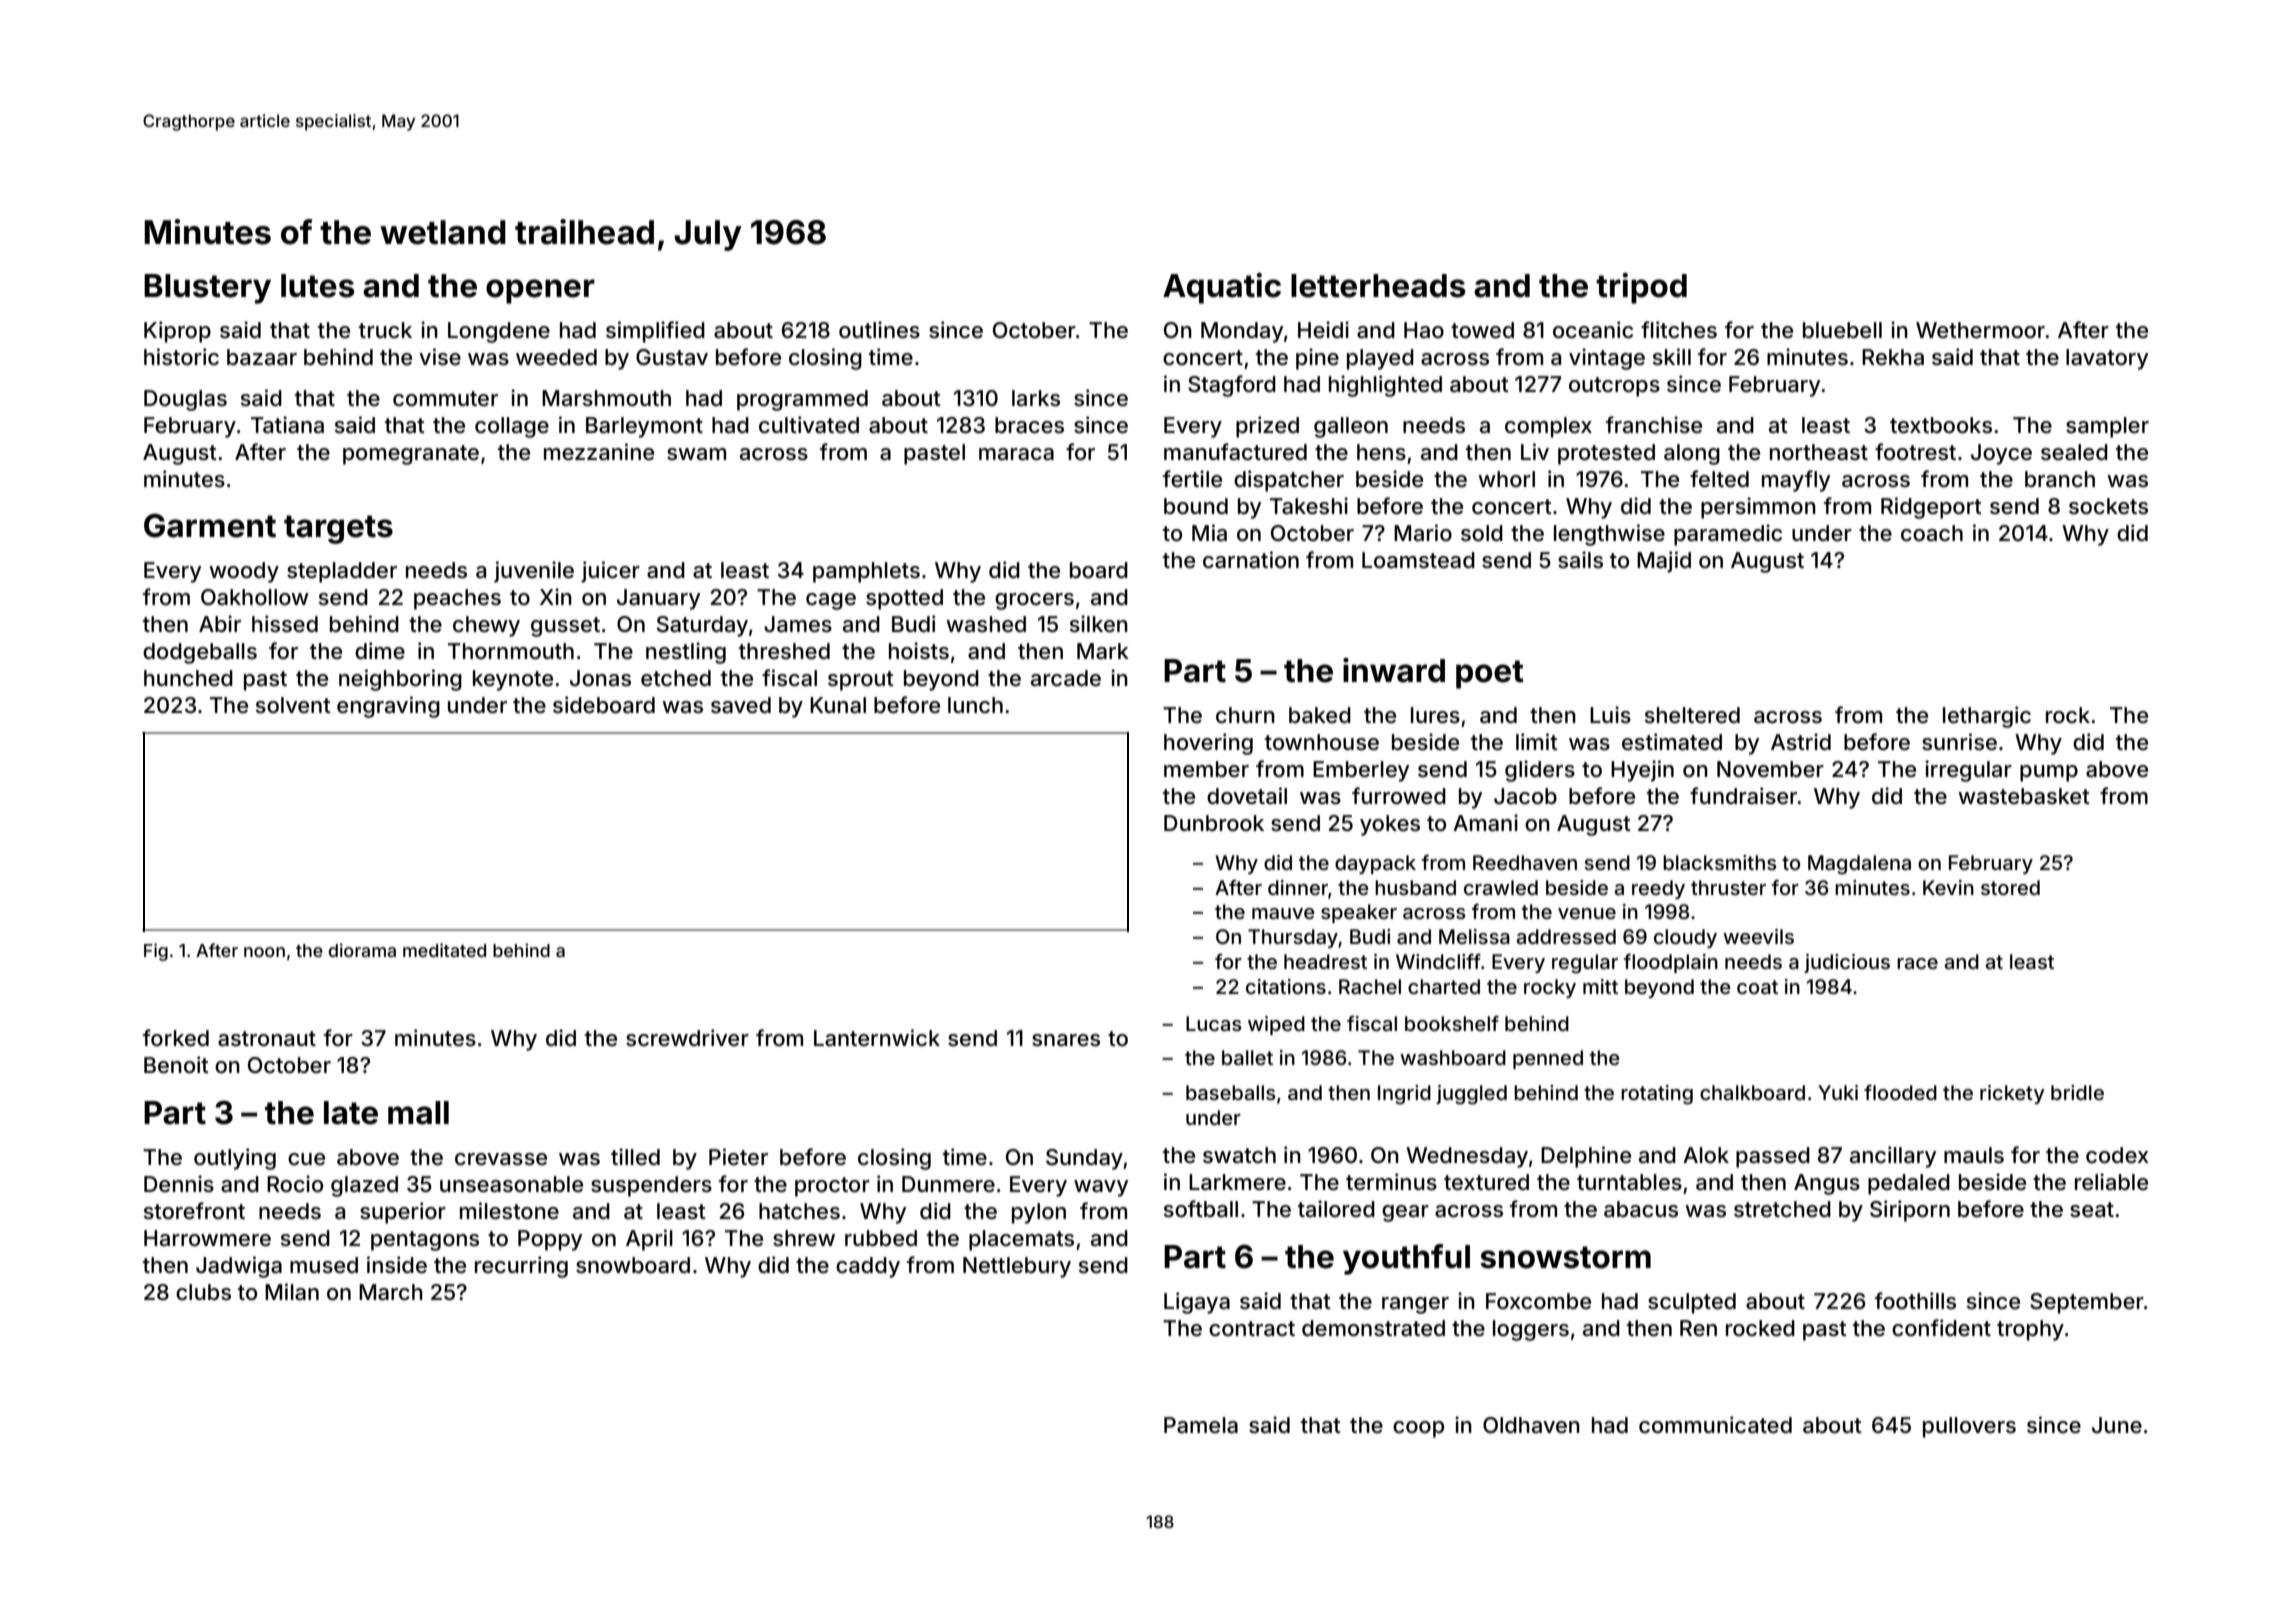 The image size is (2292, 1620). I want to click on Aquatic, so click(1222, 288).
